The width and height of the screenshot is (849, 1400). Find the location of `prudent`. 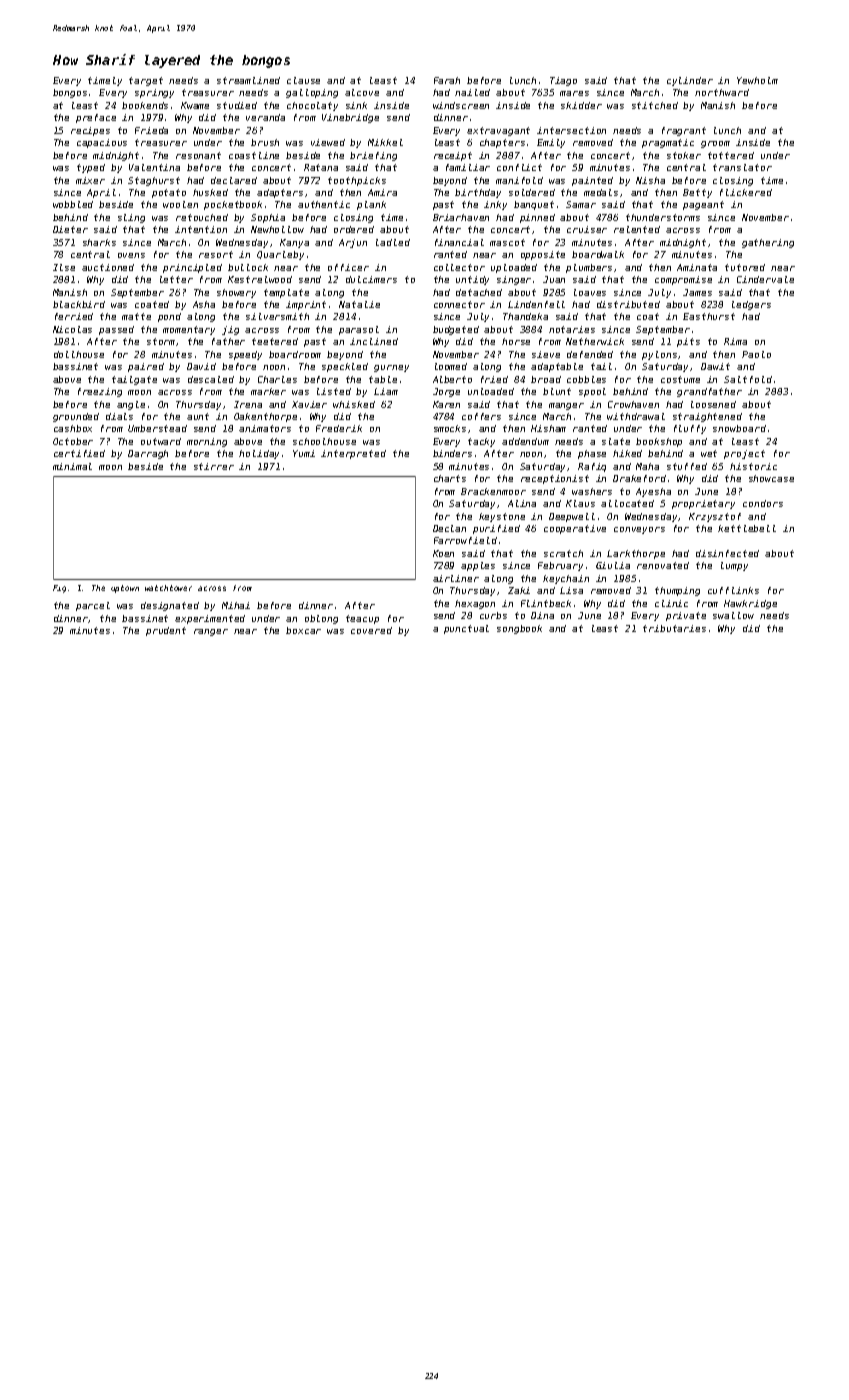

prudent is located at coordinates (166, 631).
